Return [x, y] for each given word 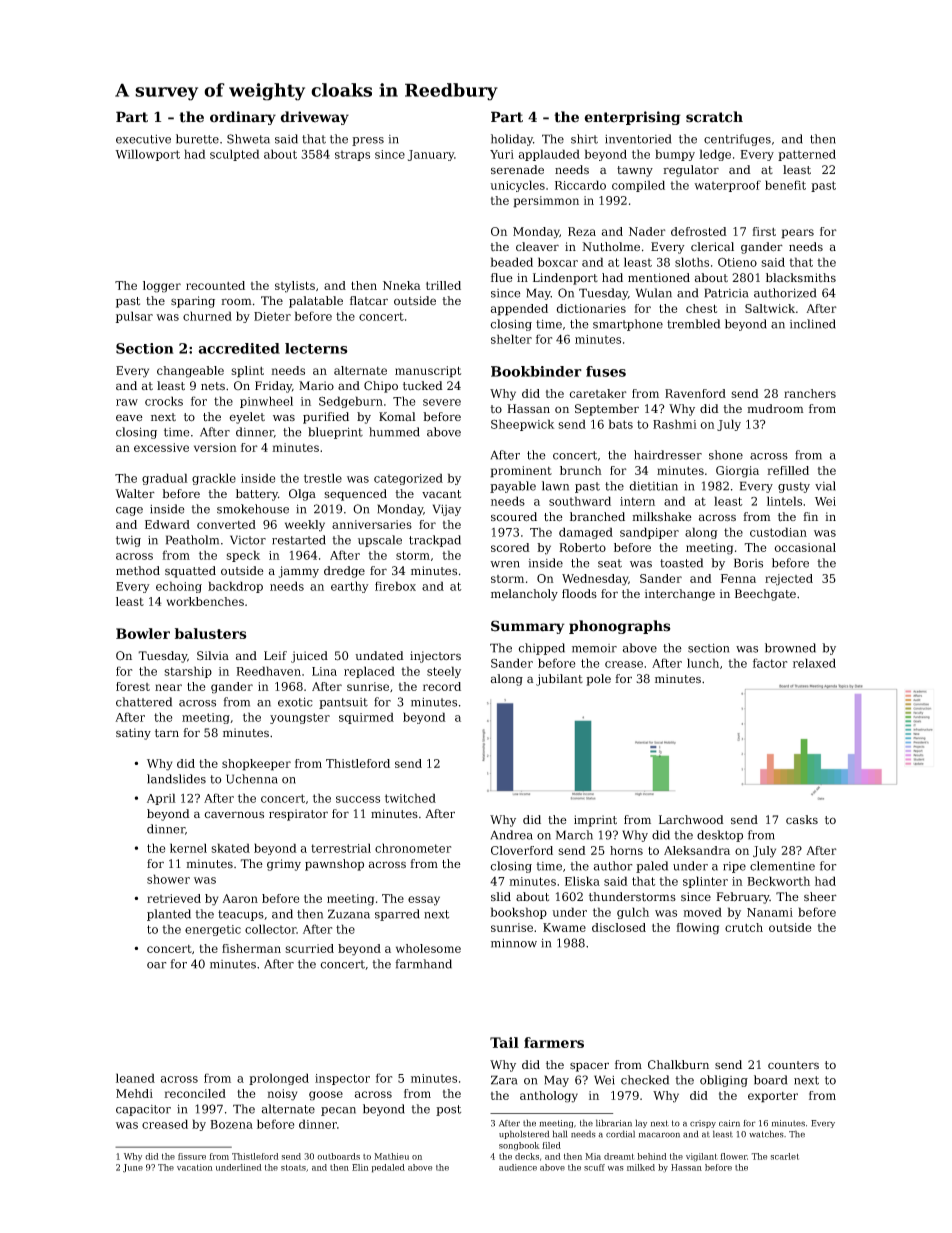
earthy [350, 587]
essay [424, 901]
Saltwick [770, 308]
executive [143, 139]
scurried [309, 948]
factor [770, 663]
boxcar [558, 262]
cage [129, 511]
